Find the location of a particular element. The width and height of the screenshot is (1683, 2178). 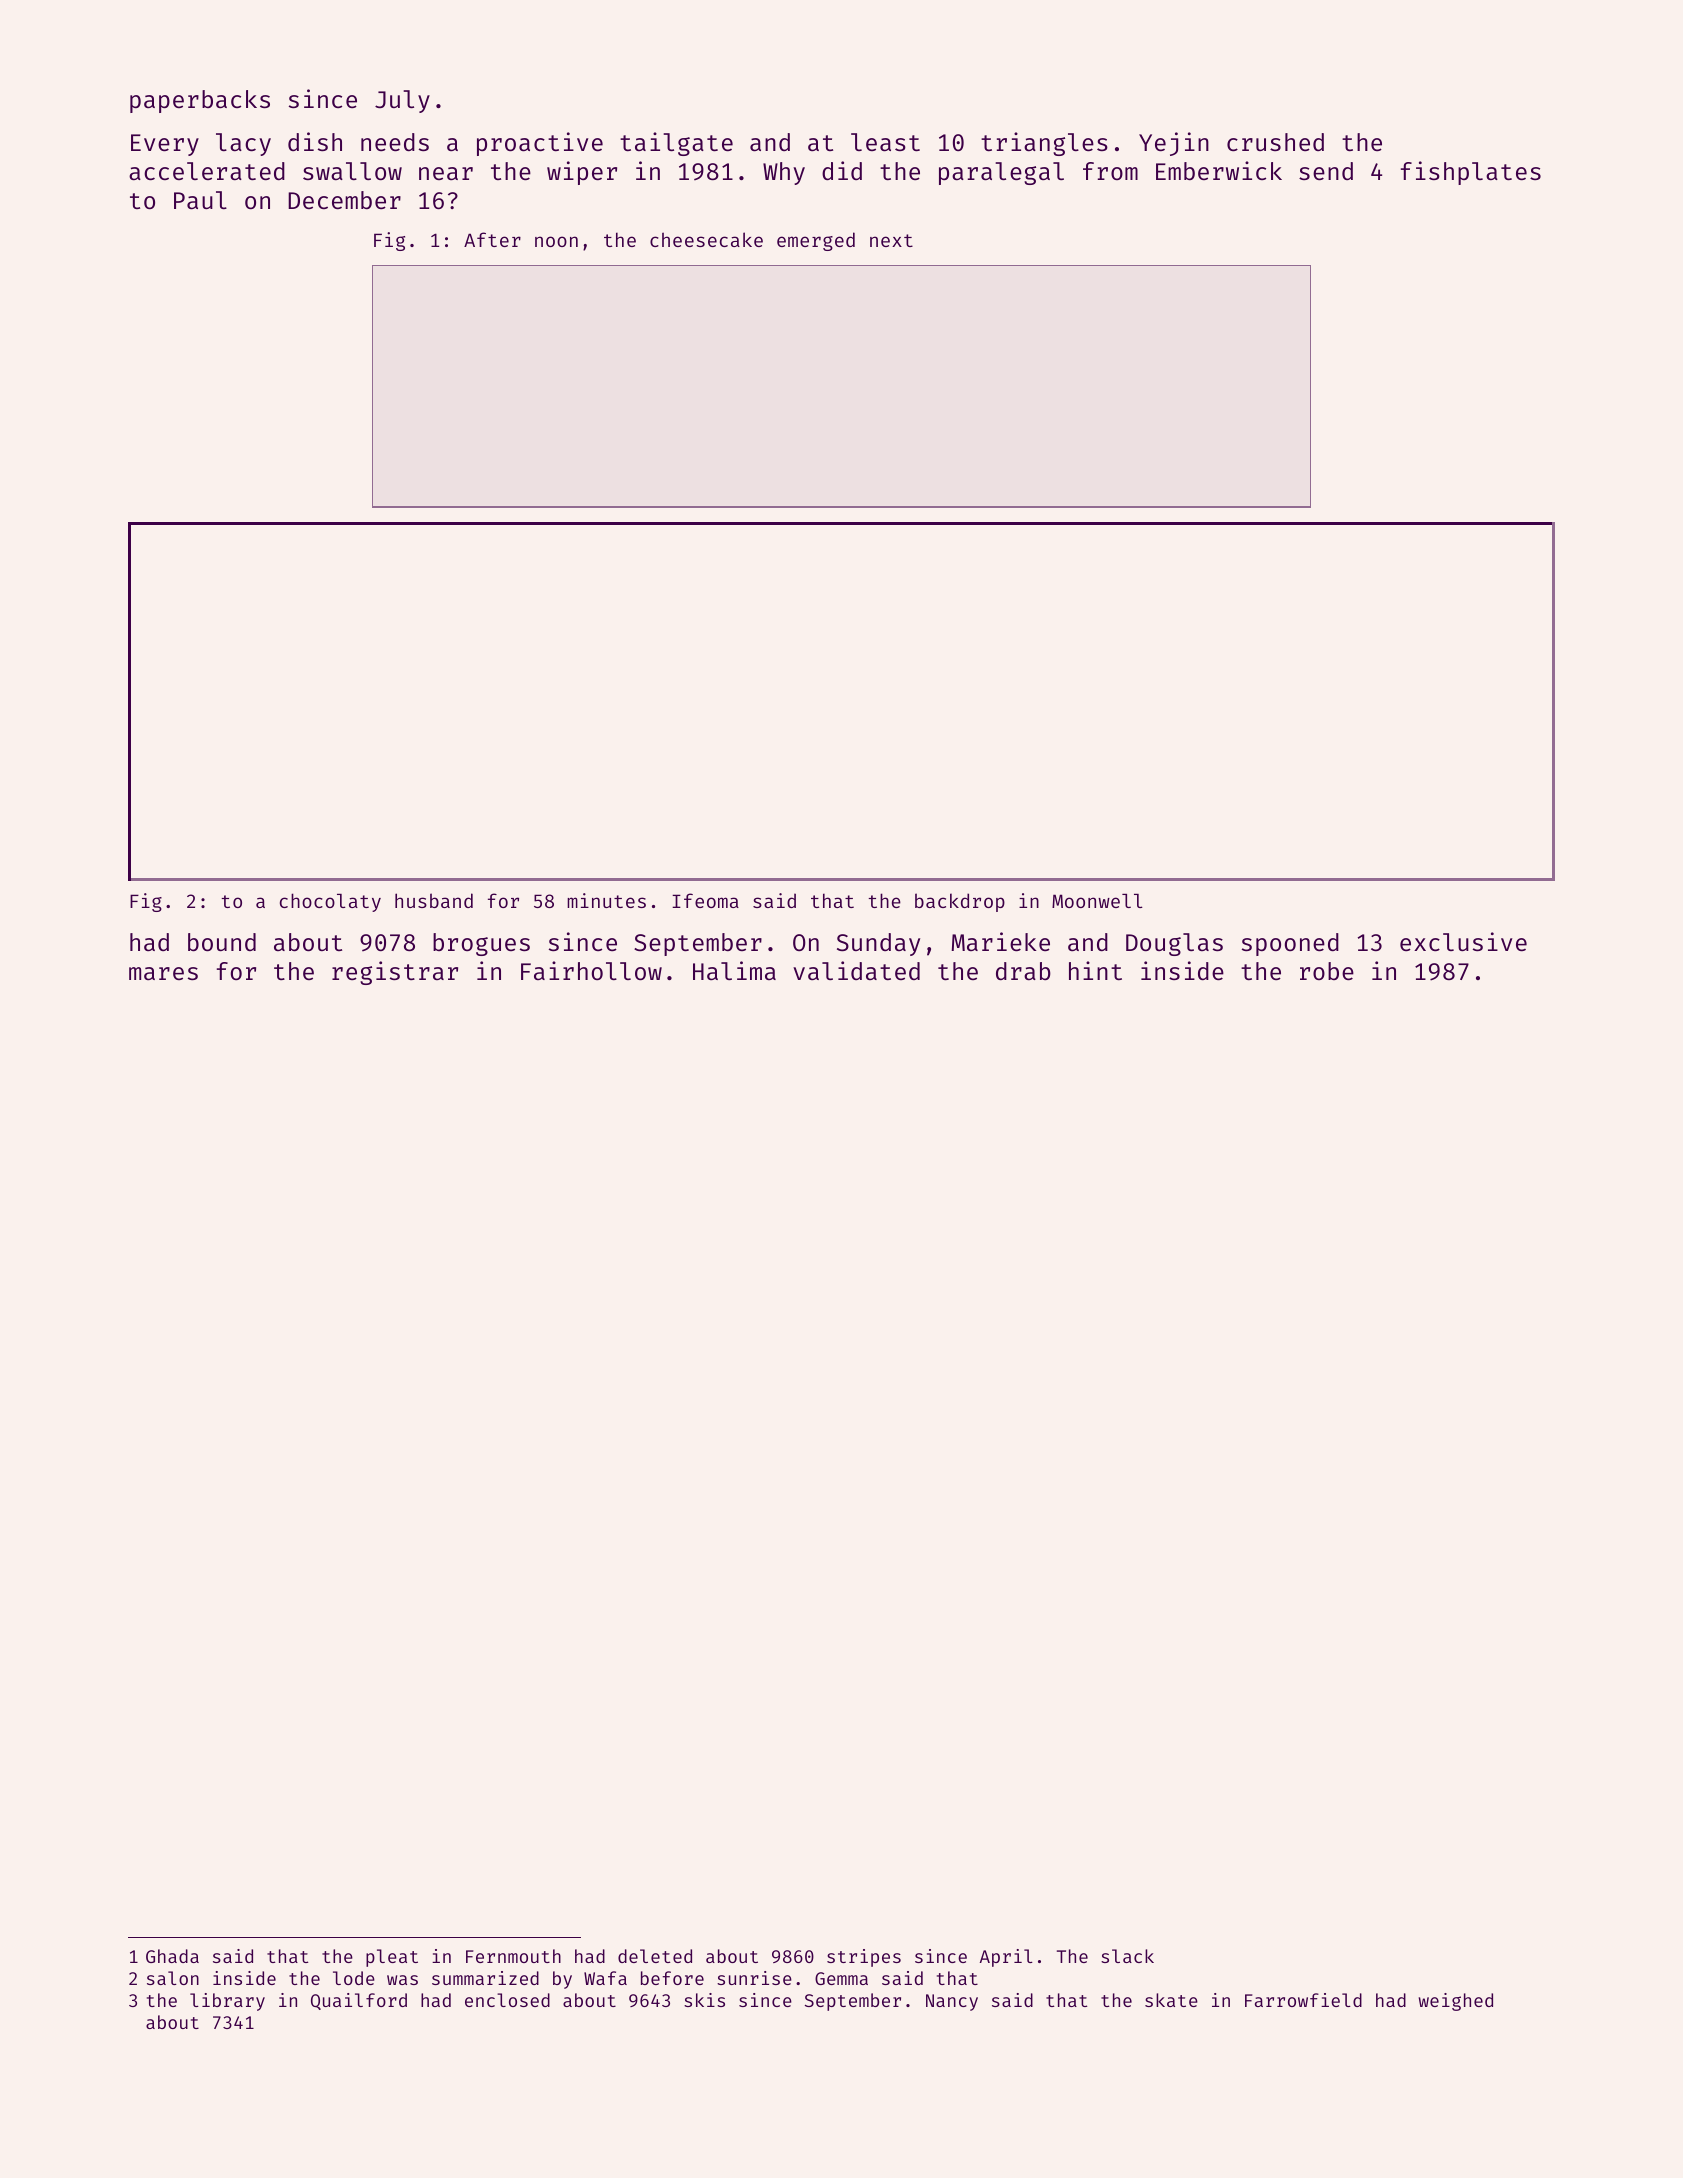

bound is located at coordinates (222, 942).
